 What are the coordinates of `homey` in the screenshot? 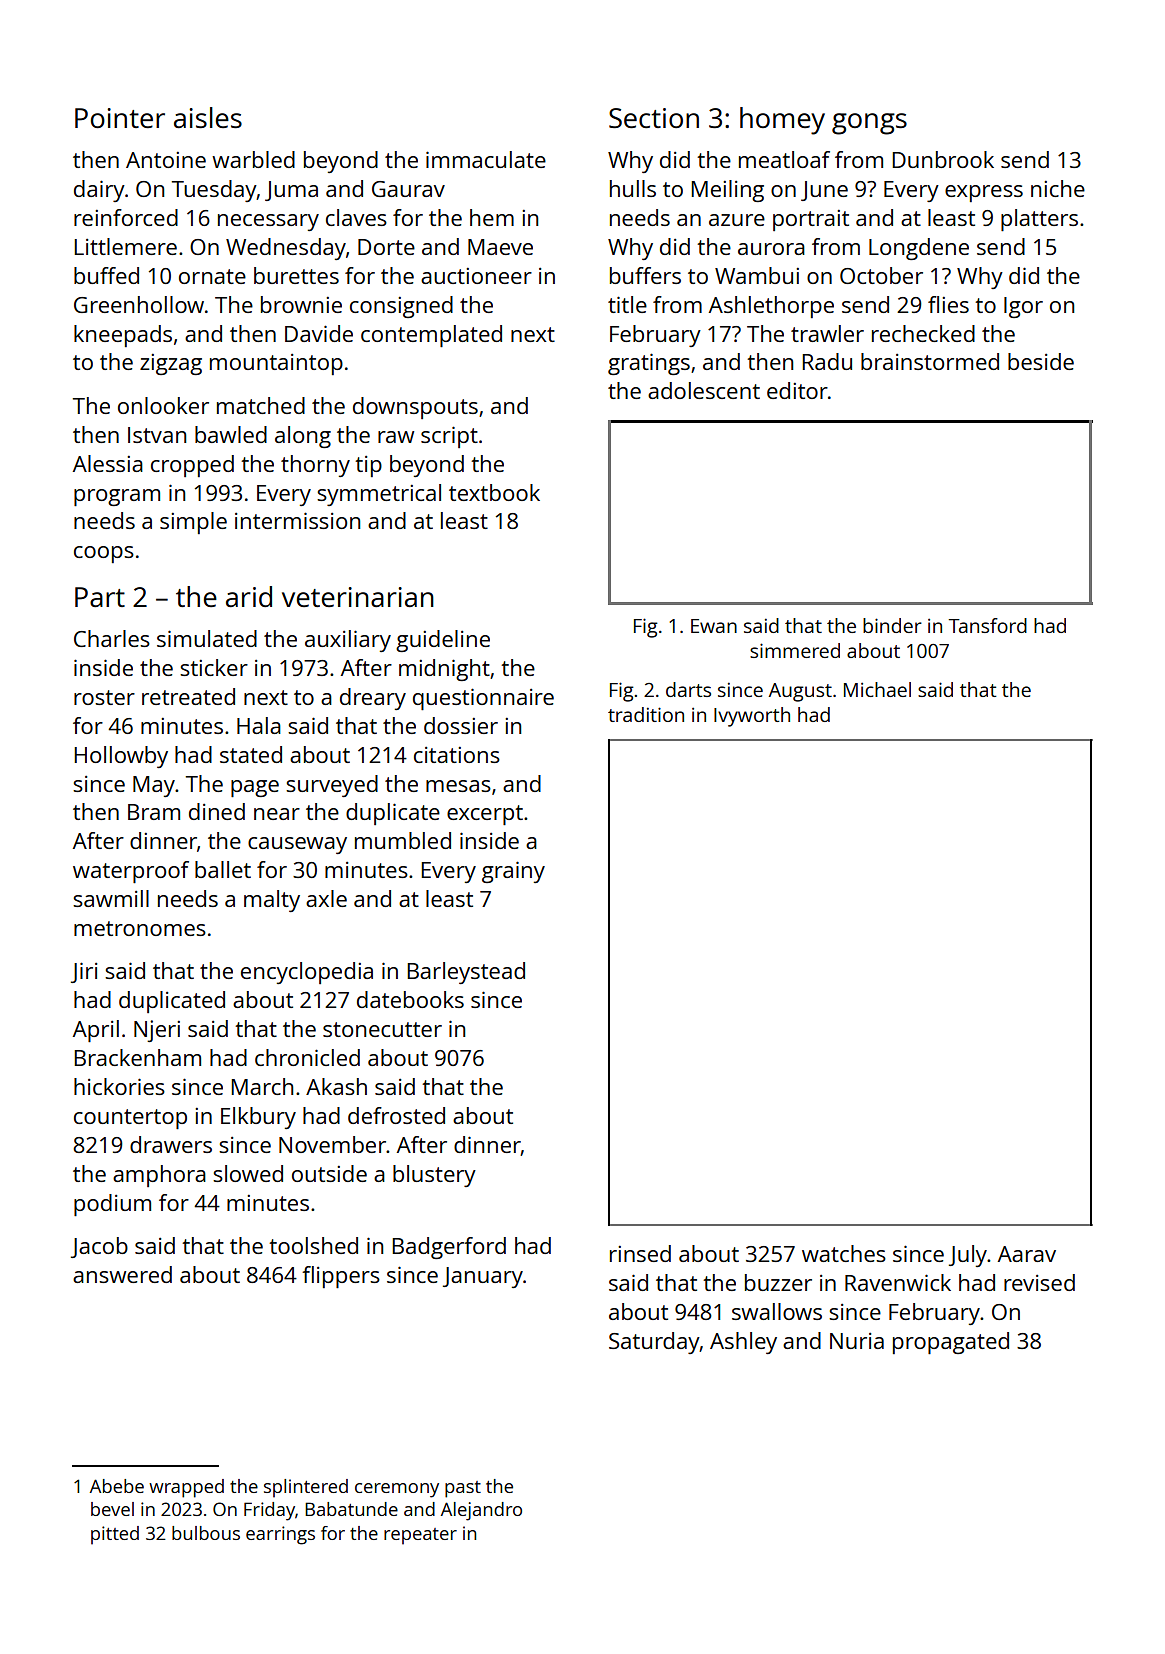 It's located at (782, 121).
